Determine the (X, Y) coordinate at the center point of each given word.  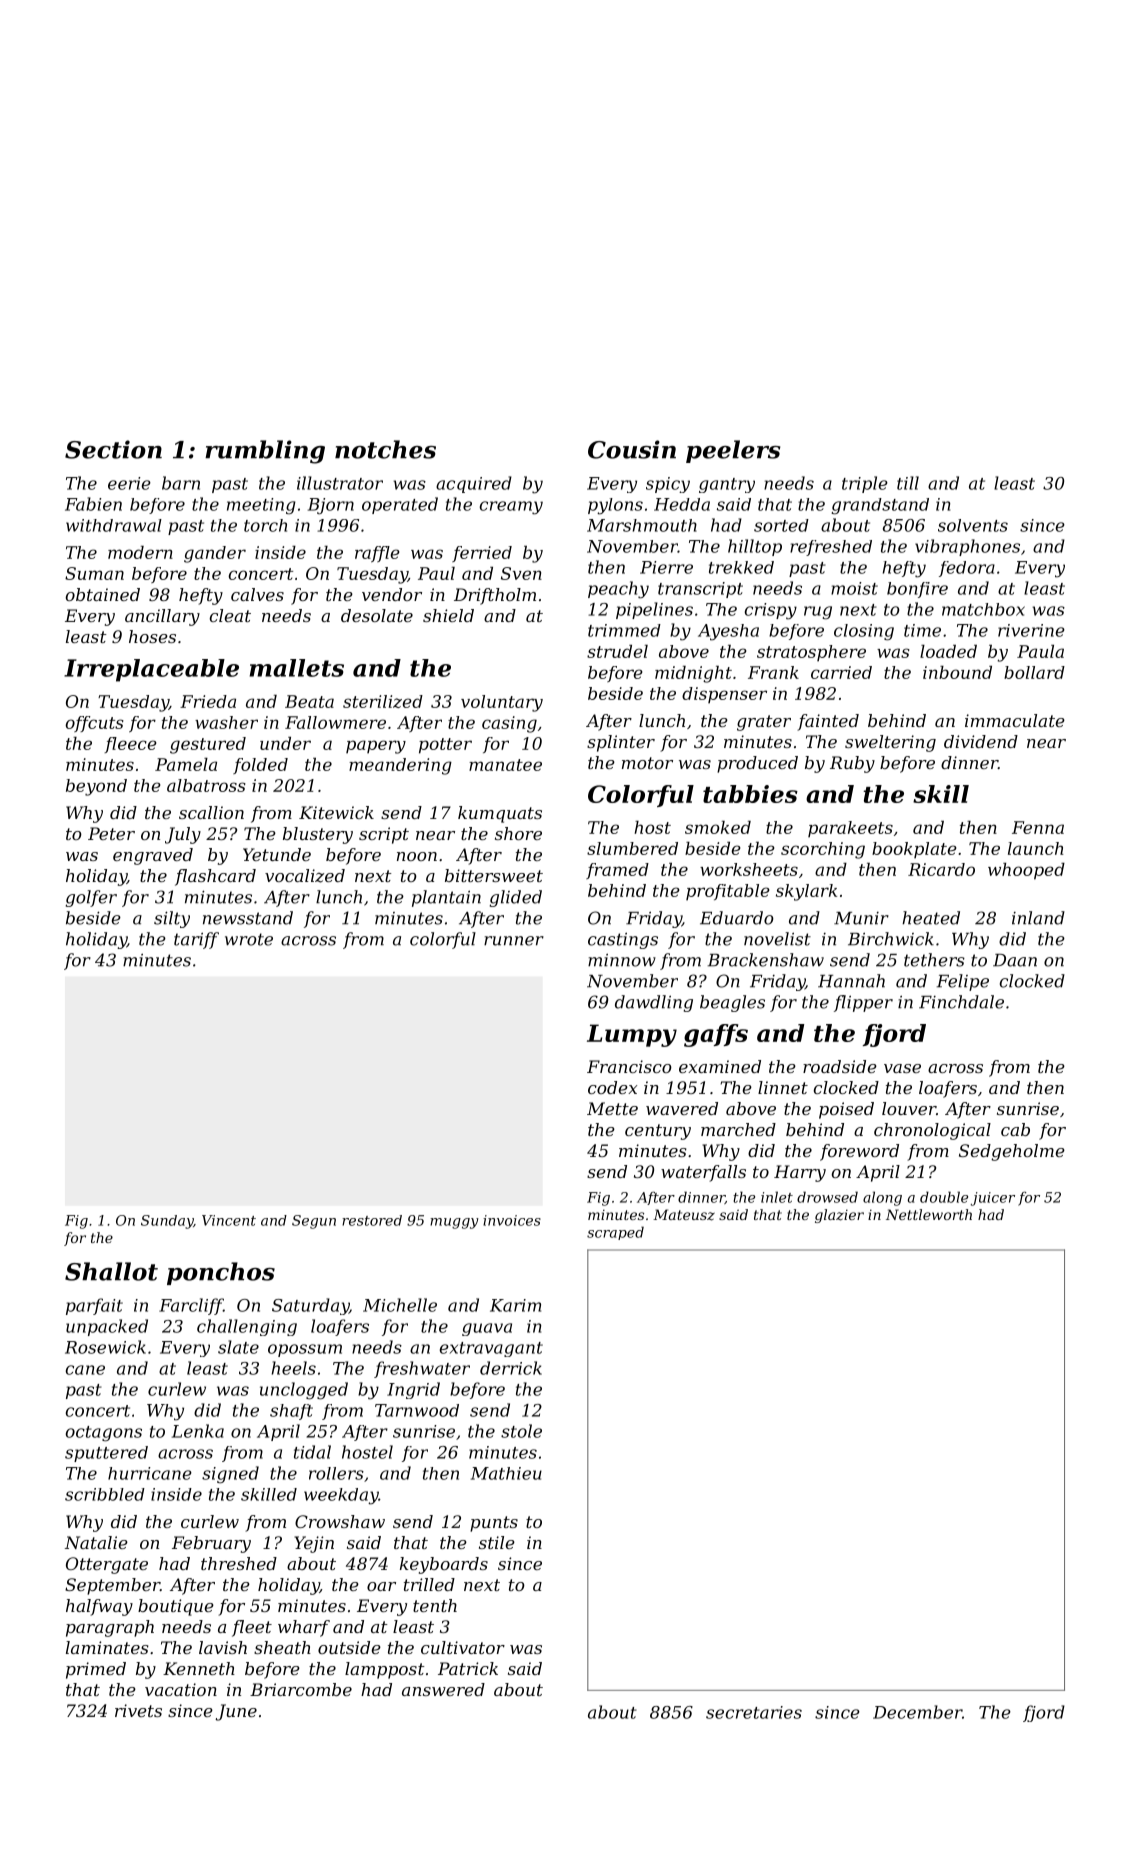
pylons (615, 506)
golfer (91, 898)
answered (443, 1689)
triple (865, 484)
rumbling (265, 452)
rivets (138, 1710)
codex (612, 1087)
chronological (932, 1131)
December (917, 1712)
